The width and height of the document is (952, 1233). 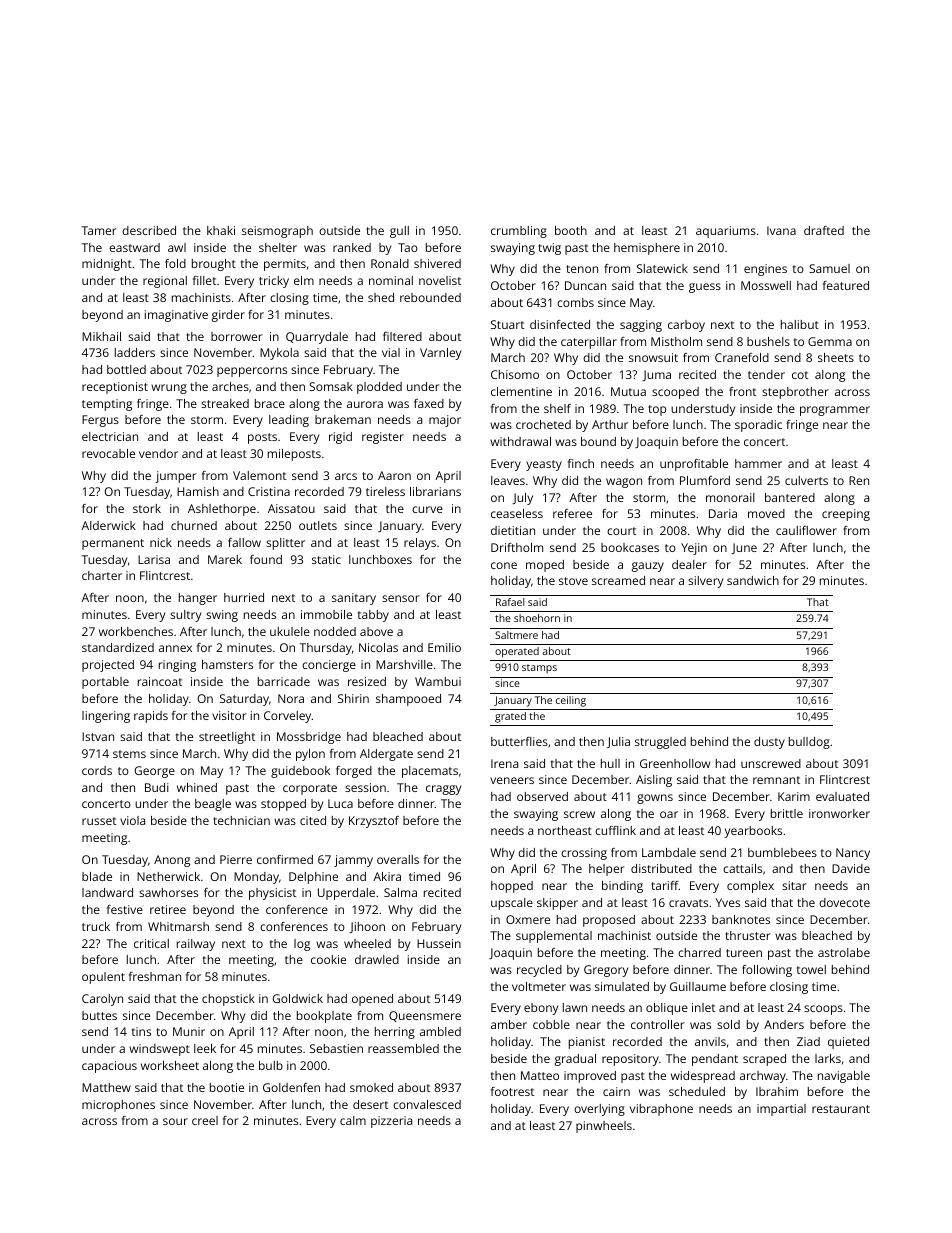 I want to click on blade, so click(x=97, y=876).
